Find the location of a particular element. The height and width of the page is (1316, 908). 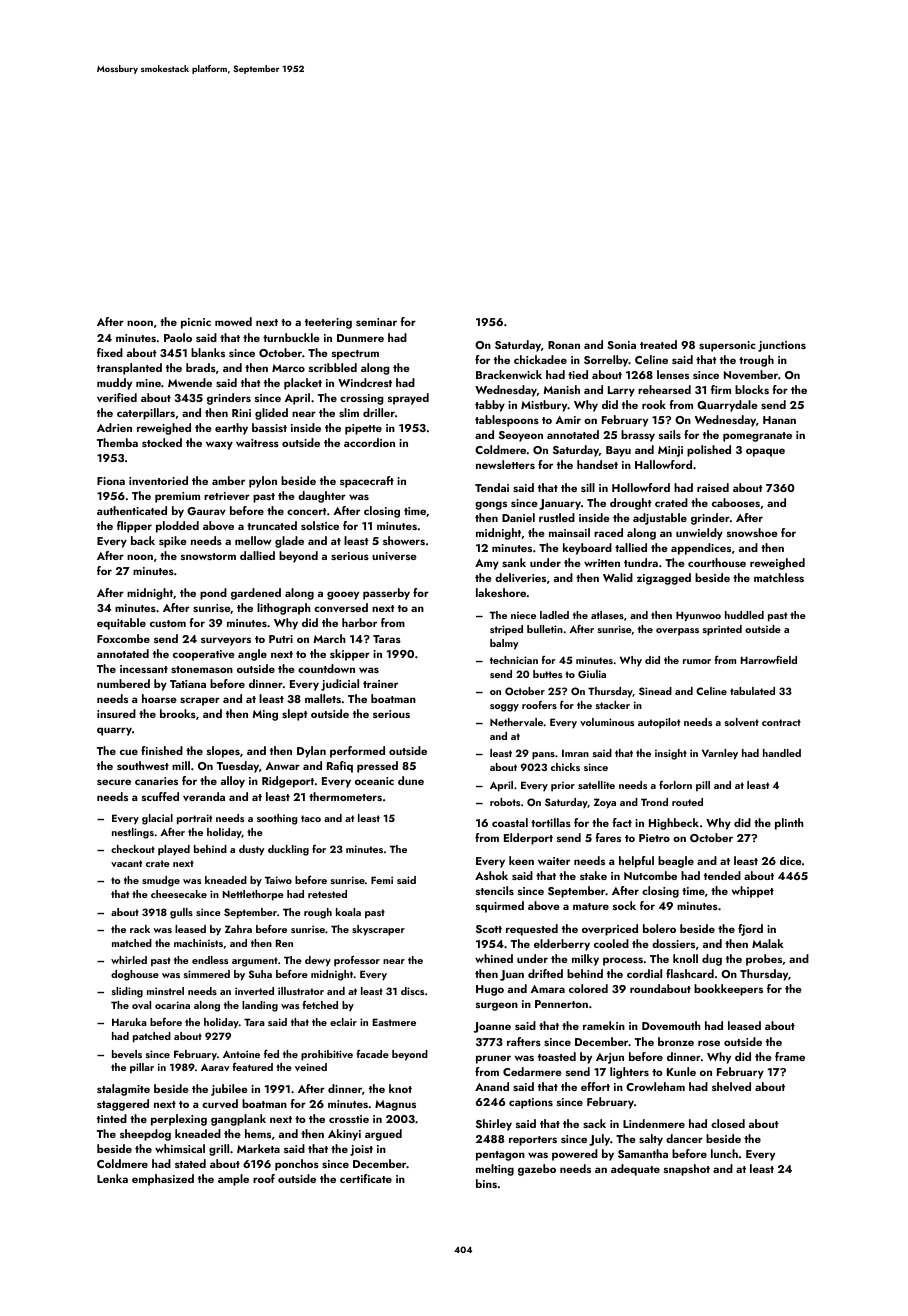

veined is located at coordinates (311, 1067).
